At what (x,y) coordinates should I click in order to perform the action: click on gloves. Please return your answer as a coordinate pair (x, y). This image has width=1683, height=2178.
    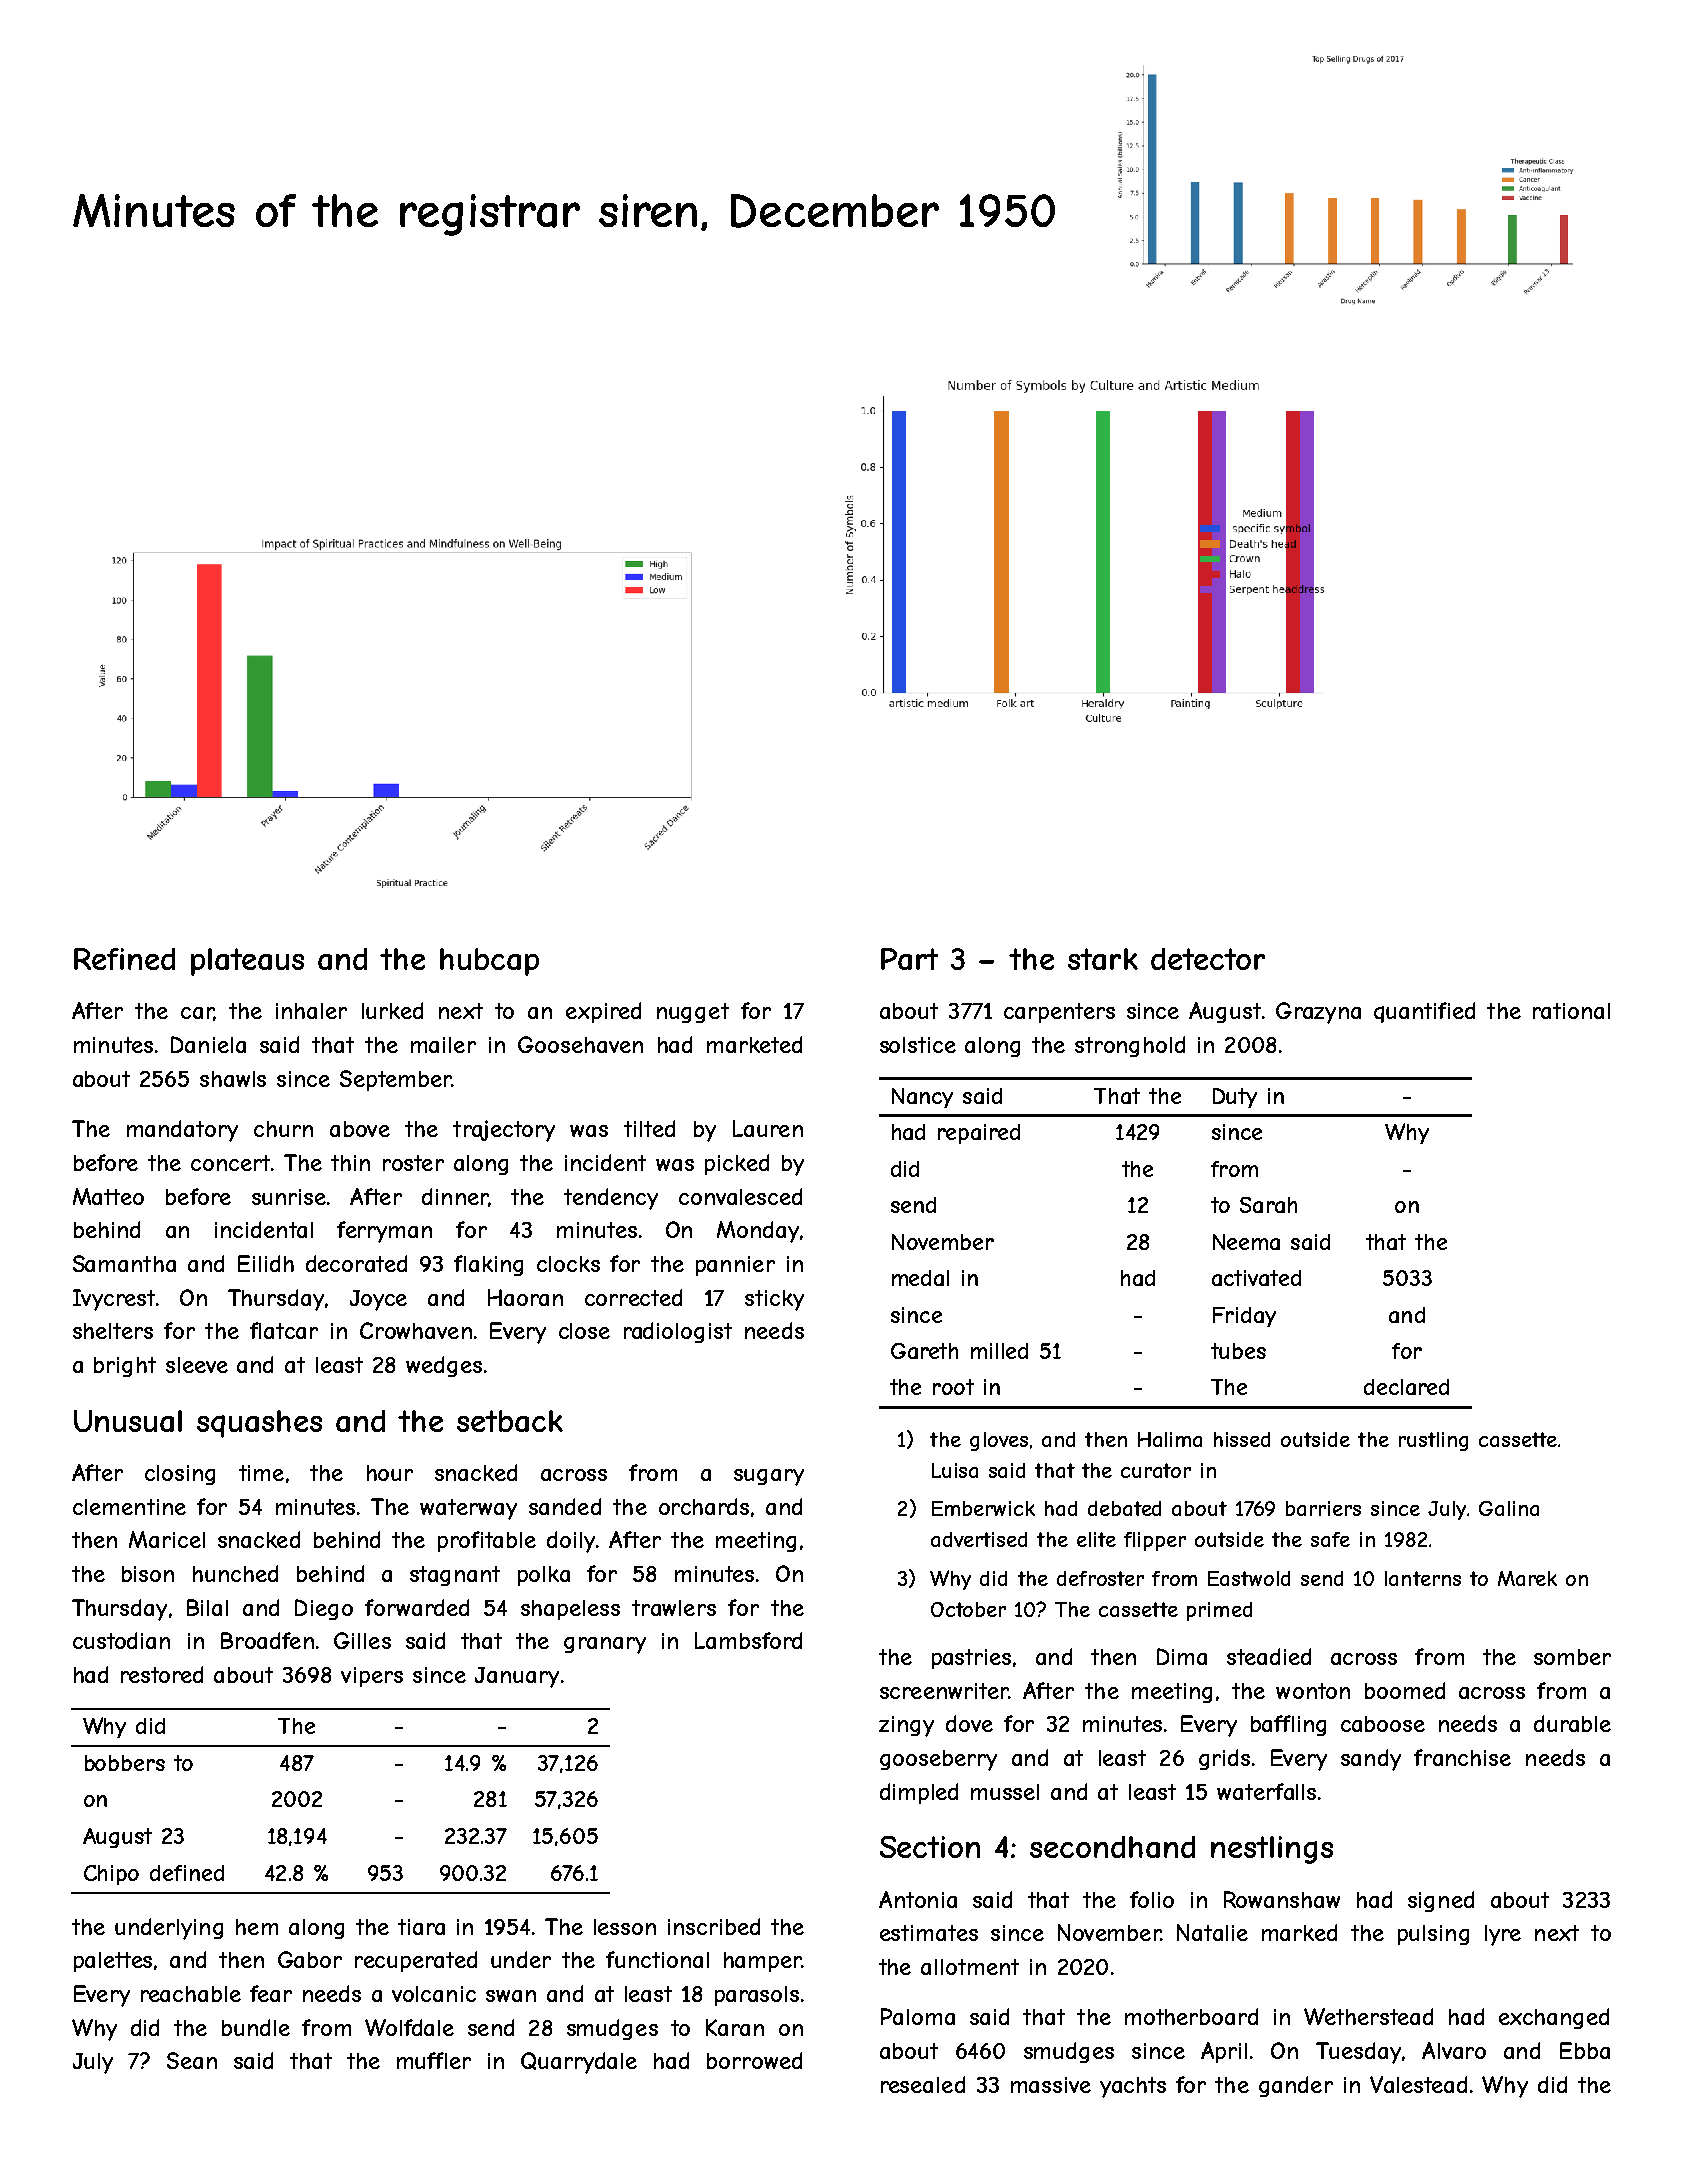
    Looking at the image, I should click on (999, 1441).
